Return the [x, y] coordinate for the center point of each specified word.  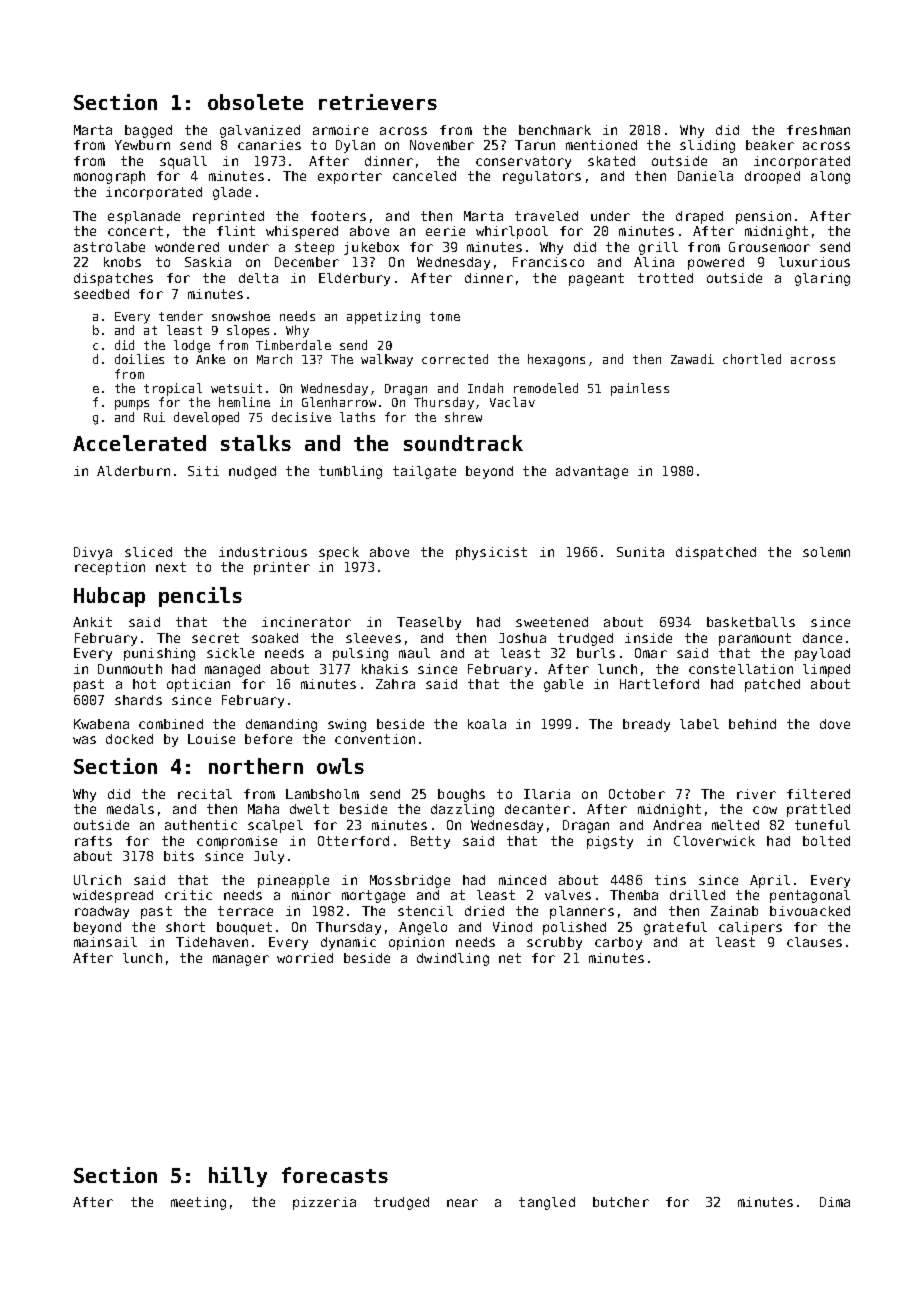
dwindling [453, 959]
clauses [814, 942]
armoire [340, 130]
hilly [238, 1177]
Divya [93, 553]
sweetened [552, 622]
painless [640, 389]
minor [311, 895]
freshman [818, 130]
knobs [122, 262]
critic [188, 895]
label [699, 724]
